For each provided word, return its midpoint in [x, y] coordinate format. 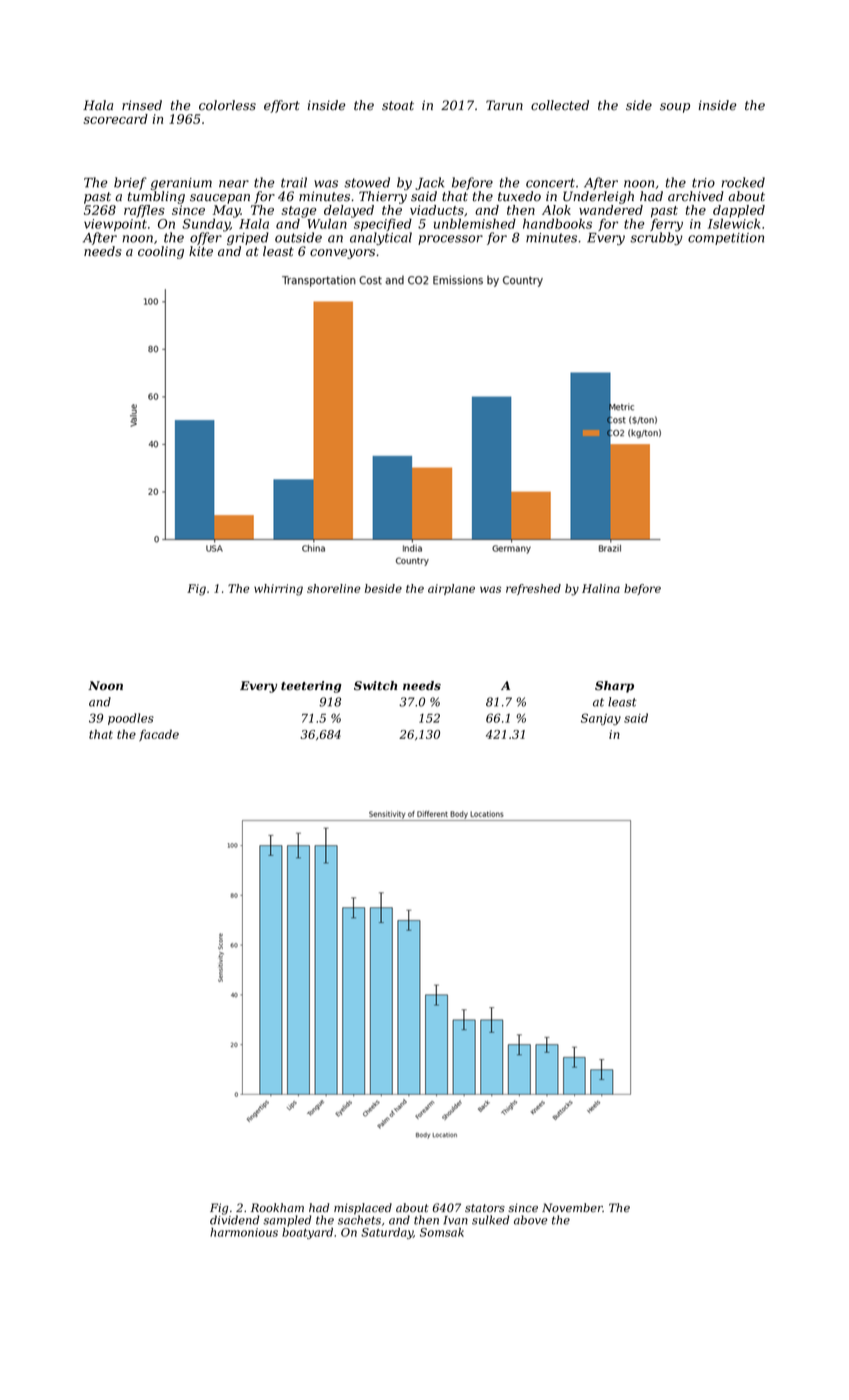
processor [450, 240]
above [531, 1220]
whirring [278, 590]
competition [726, 239]
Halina [601, 588]
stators [485, 1208]
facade [159, 735]
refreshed [533, 589]
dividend [234, 1220]
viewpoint [115, 225]
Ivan [455, 1220]
